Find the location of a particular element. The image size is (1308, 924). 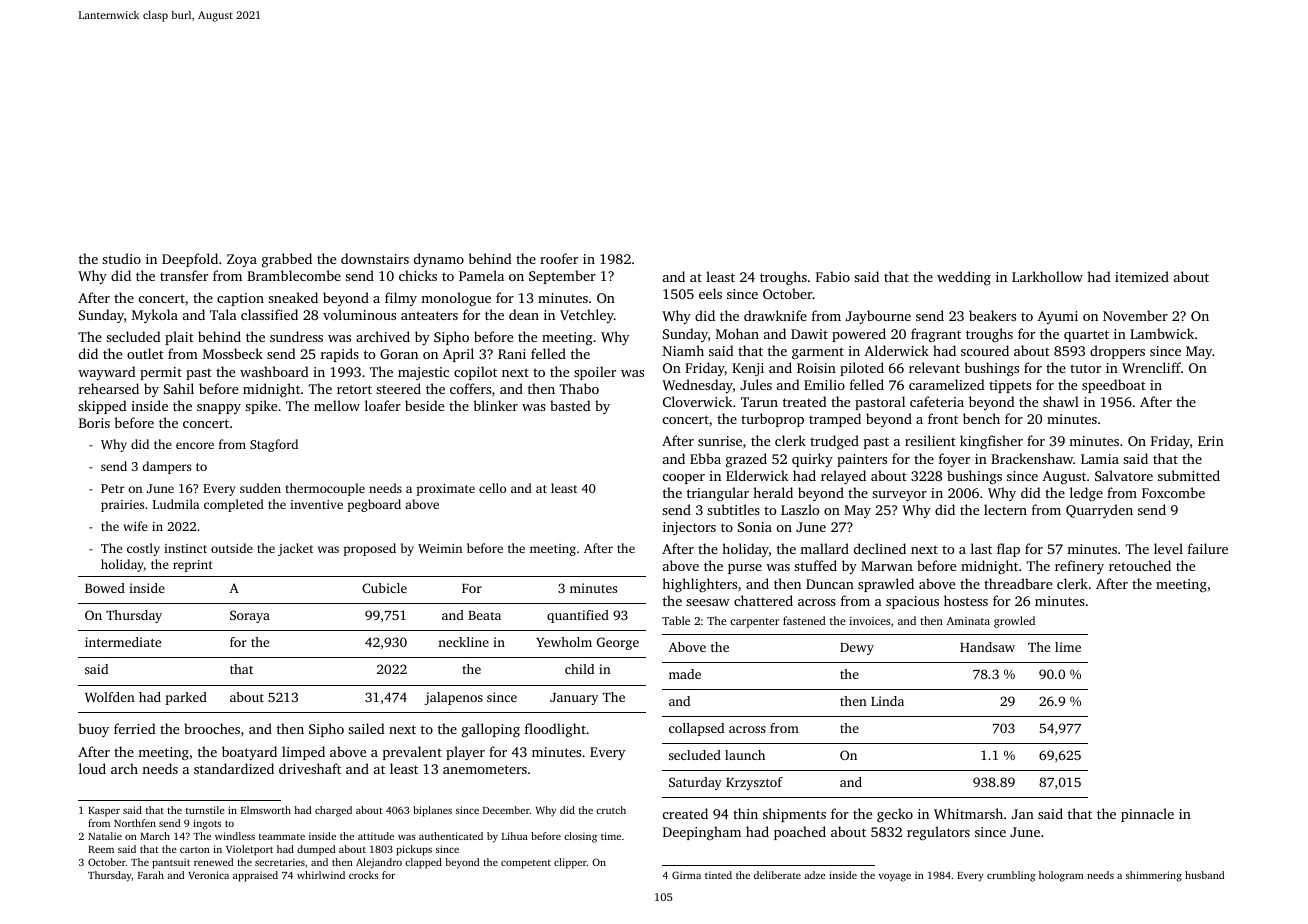

Farah is located at coordinates (151, 875).
